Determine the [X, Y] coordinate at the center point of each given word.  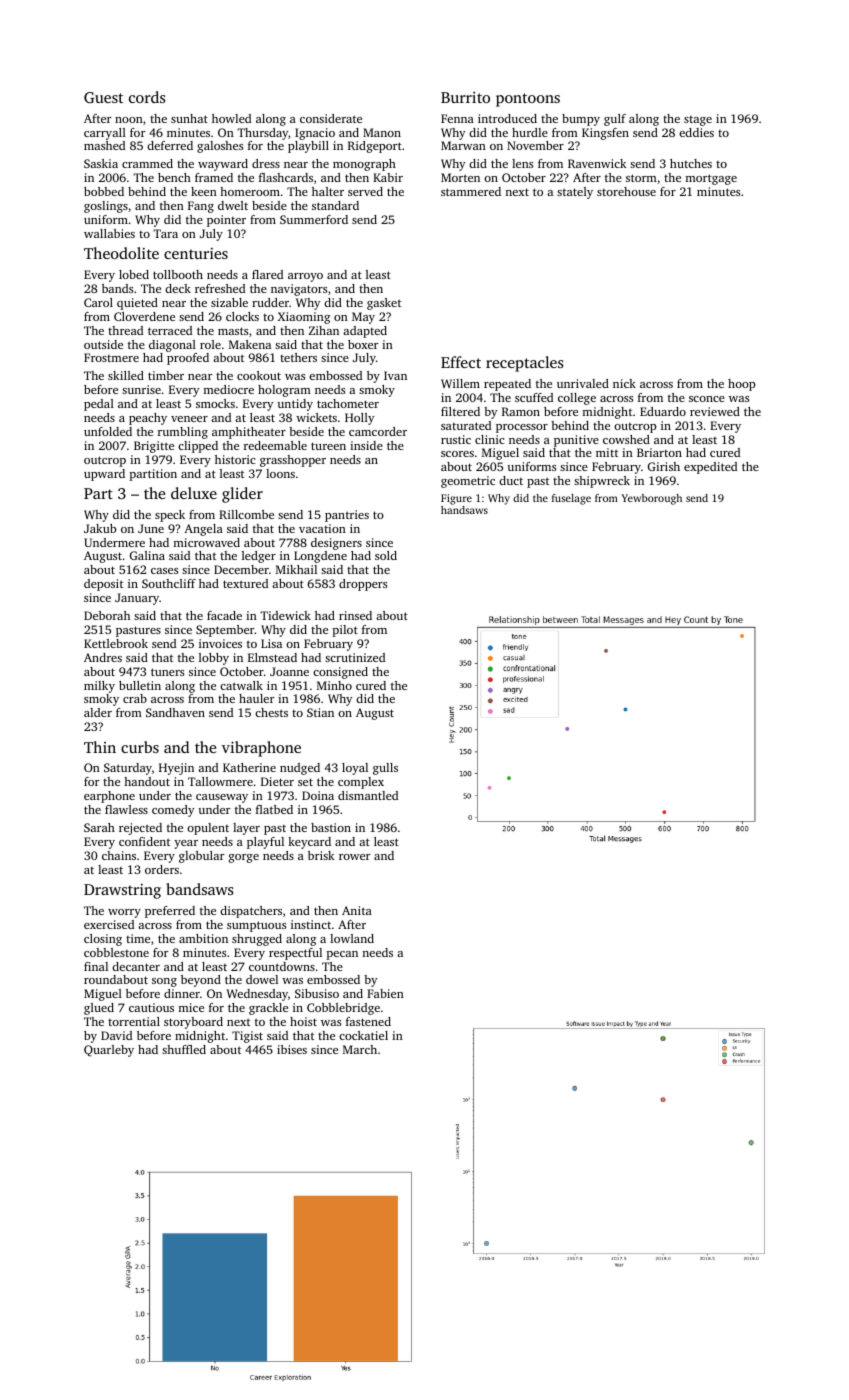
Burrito [465, 97]
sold [386, 555]
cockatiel [363, 1035]
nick [624, 383]
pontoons [528, 100]
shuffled [184, 1049]
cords [147, 97]
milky [99, 687]
